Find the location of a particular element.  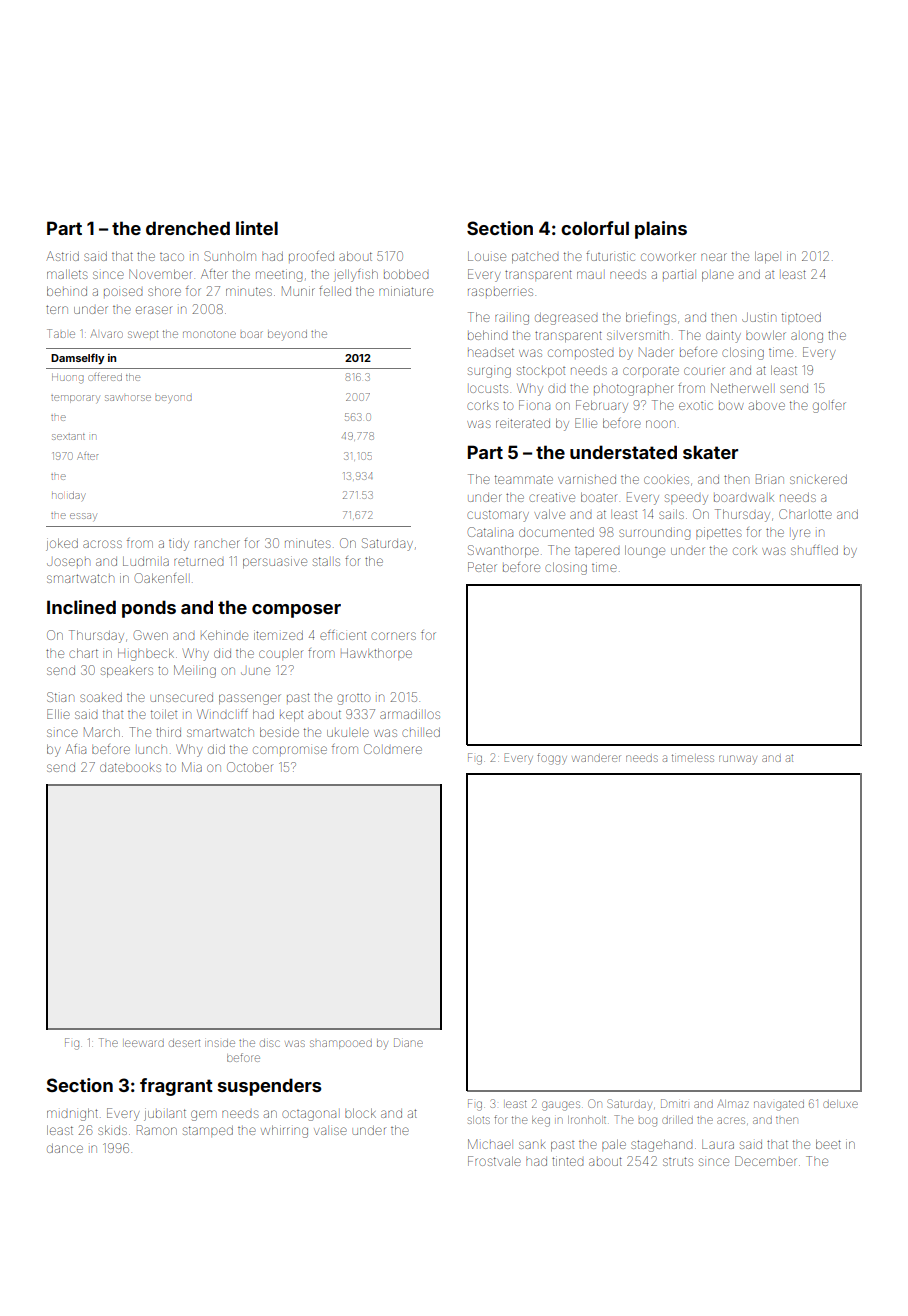

inside is located at coordinates (220, 1043).
